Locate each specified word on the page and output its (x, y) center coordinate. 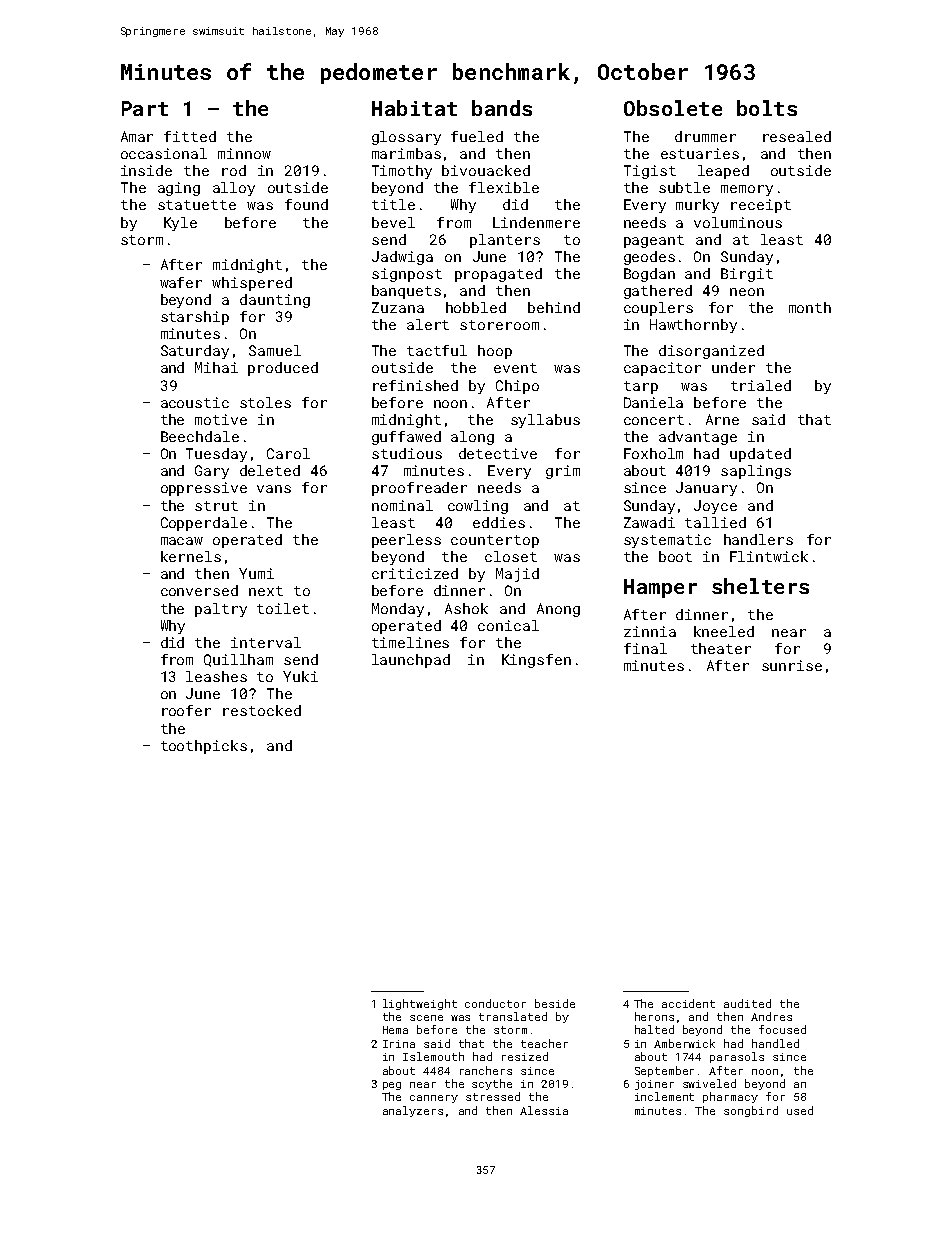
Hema (395, 1030)
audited (747, 1003)
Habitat (414, 108)
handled (775, 1043)
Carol (288, 453)
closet (511, 556)
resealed (797, 136)
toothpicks (204, 747)
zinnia (650, 631)
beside (555, 1003)
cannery (434, 1099)
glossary (406, 138)
